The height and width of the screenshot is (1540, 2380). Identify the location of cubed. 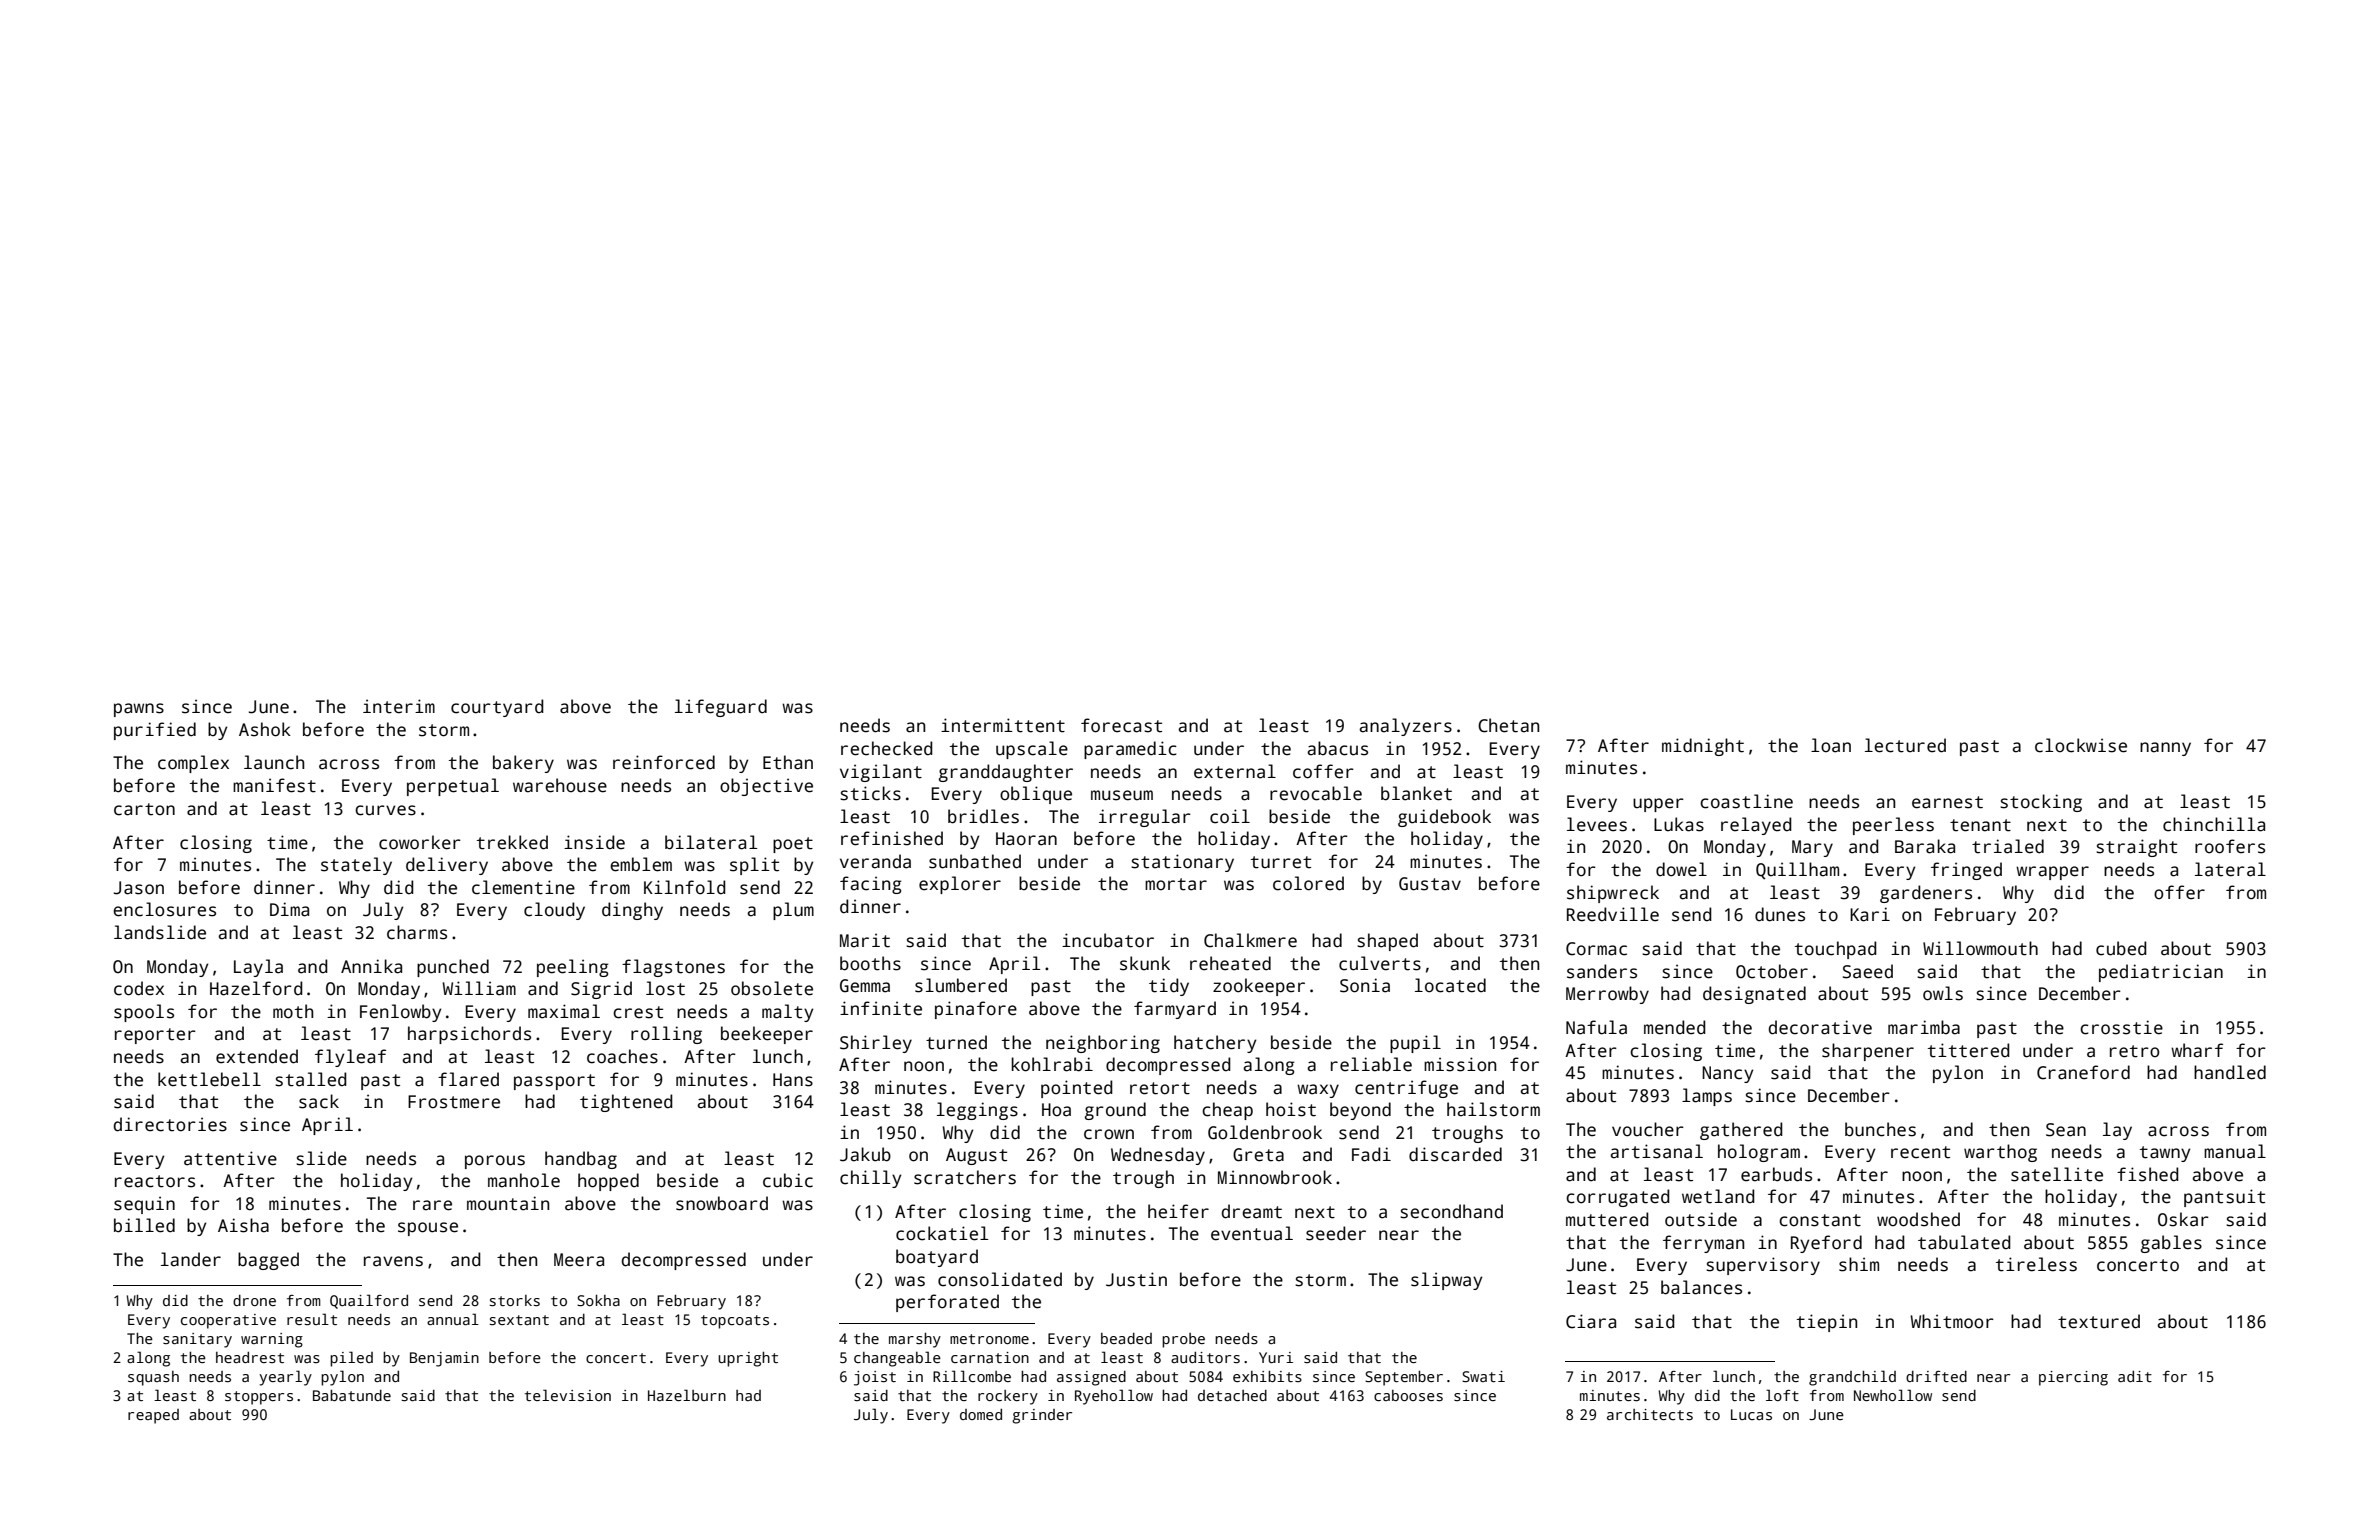
(2121, 948).
